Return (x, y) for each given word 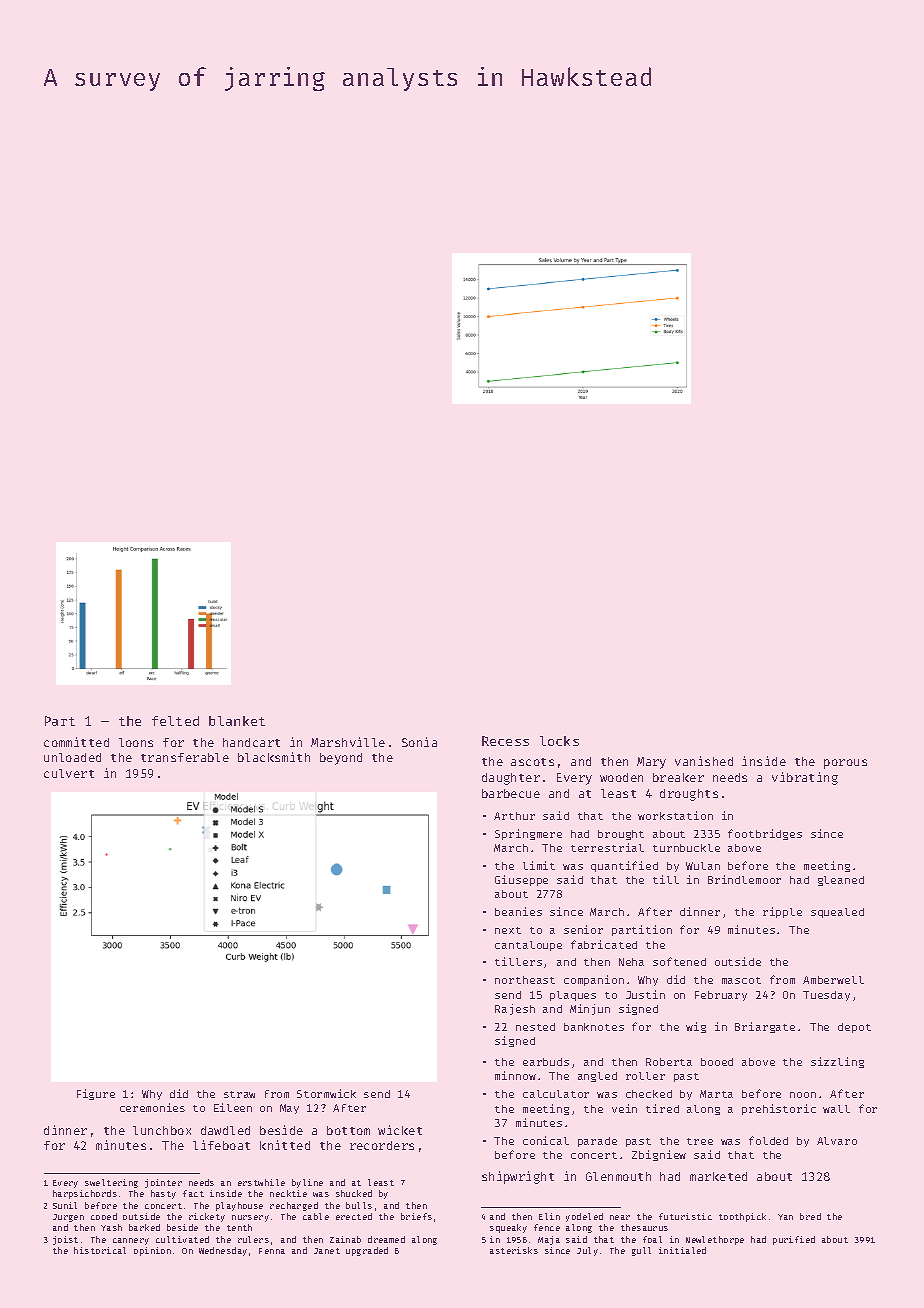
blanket (237, 721)
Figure (96, 1094)
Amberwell (833, 980)
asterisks (514, 1250)
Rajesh (515, 1009)
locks (559, 741)
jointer (163, 1183)
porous (845, 764)
